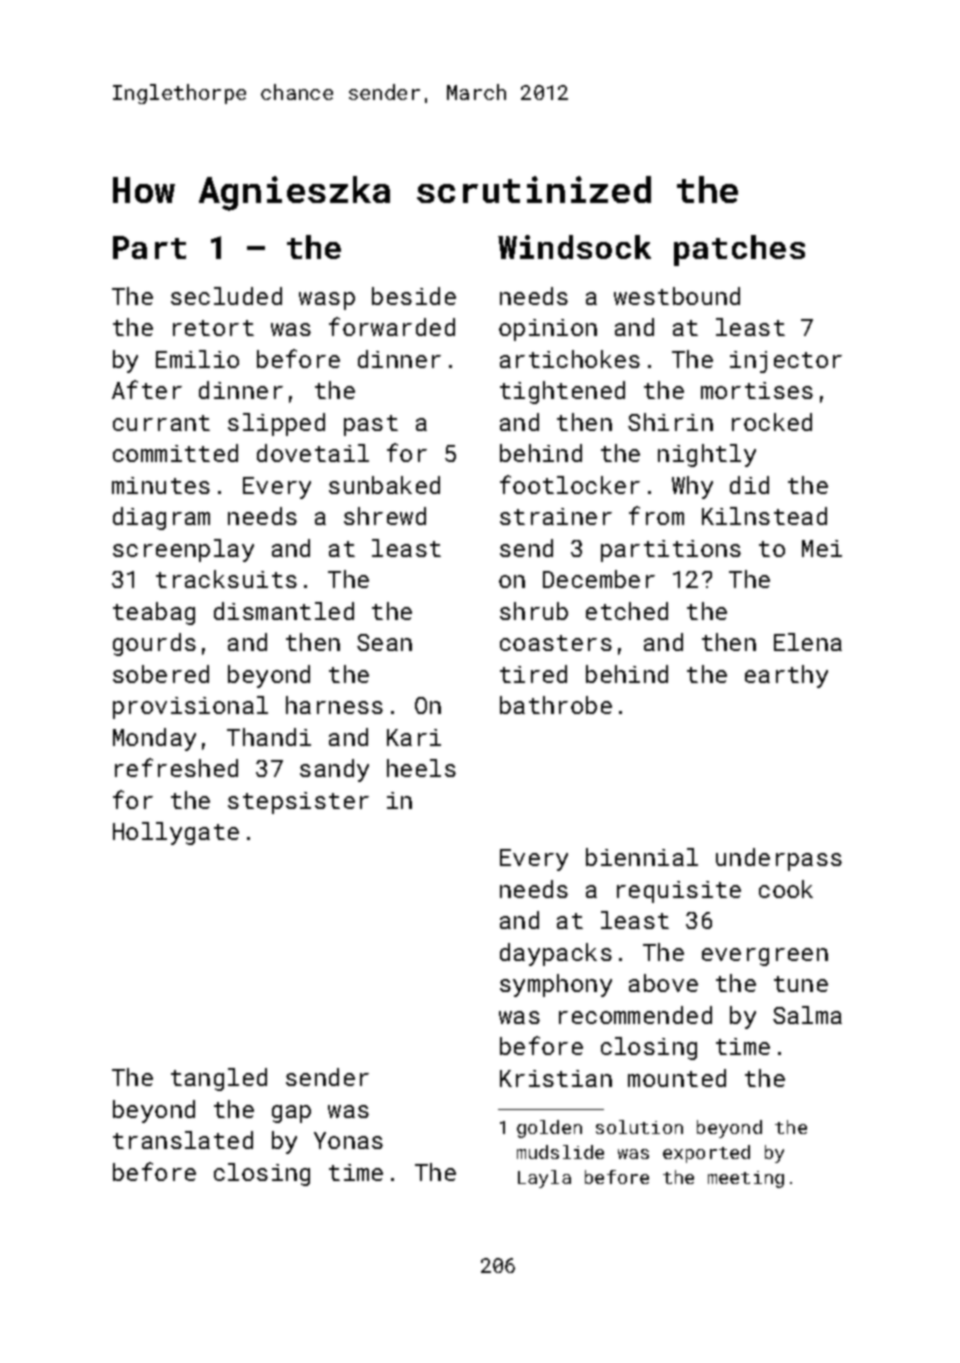 This image has height=1363, width=960. I want to click on Salma, so click(807, 1015).
